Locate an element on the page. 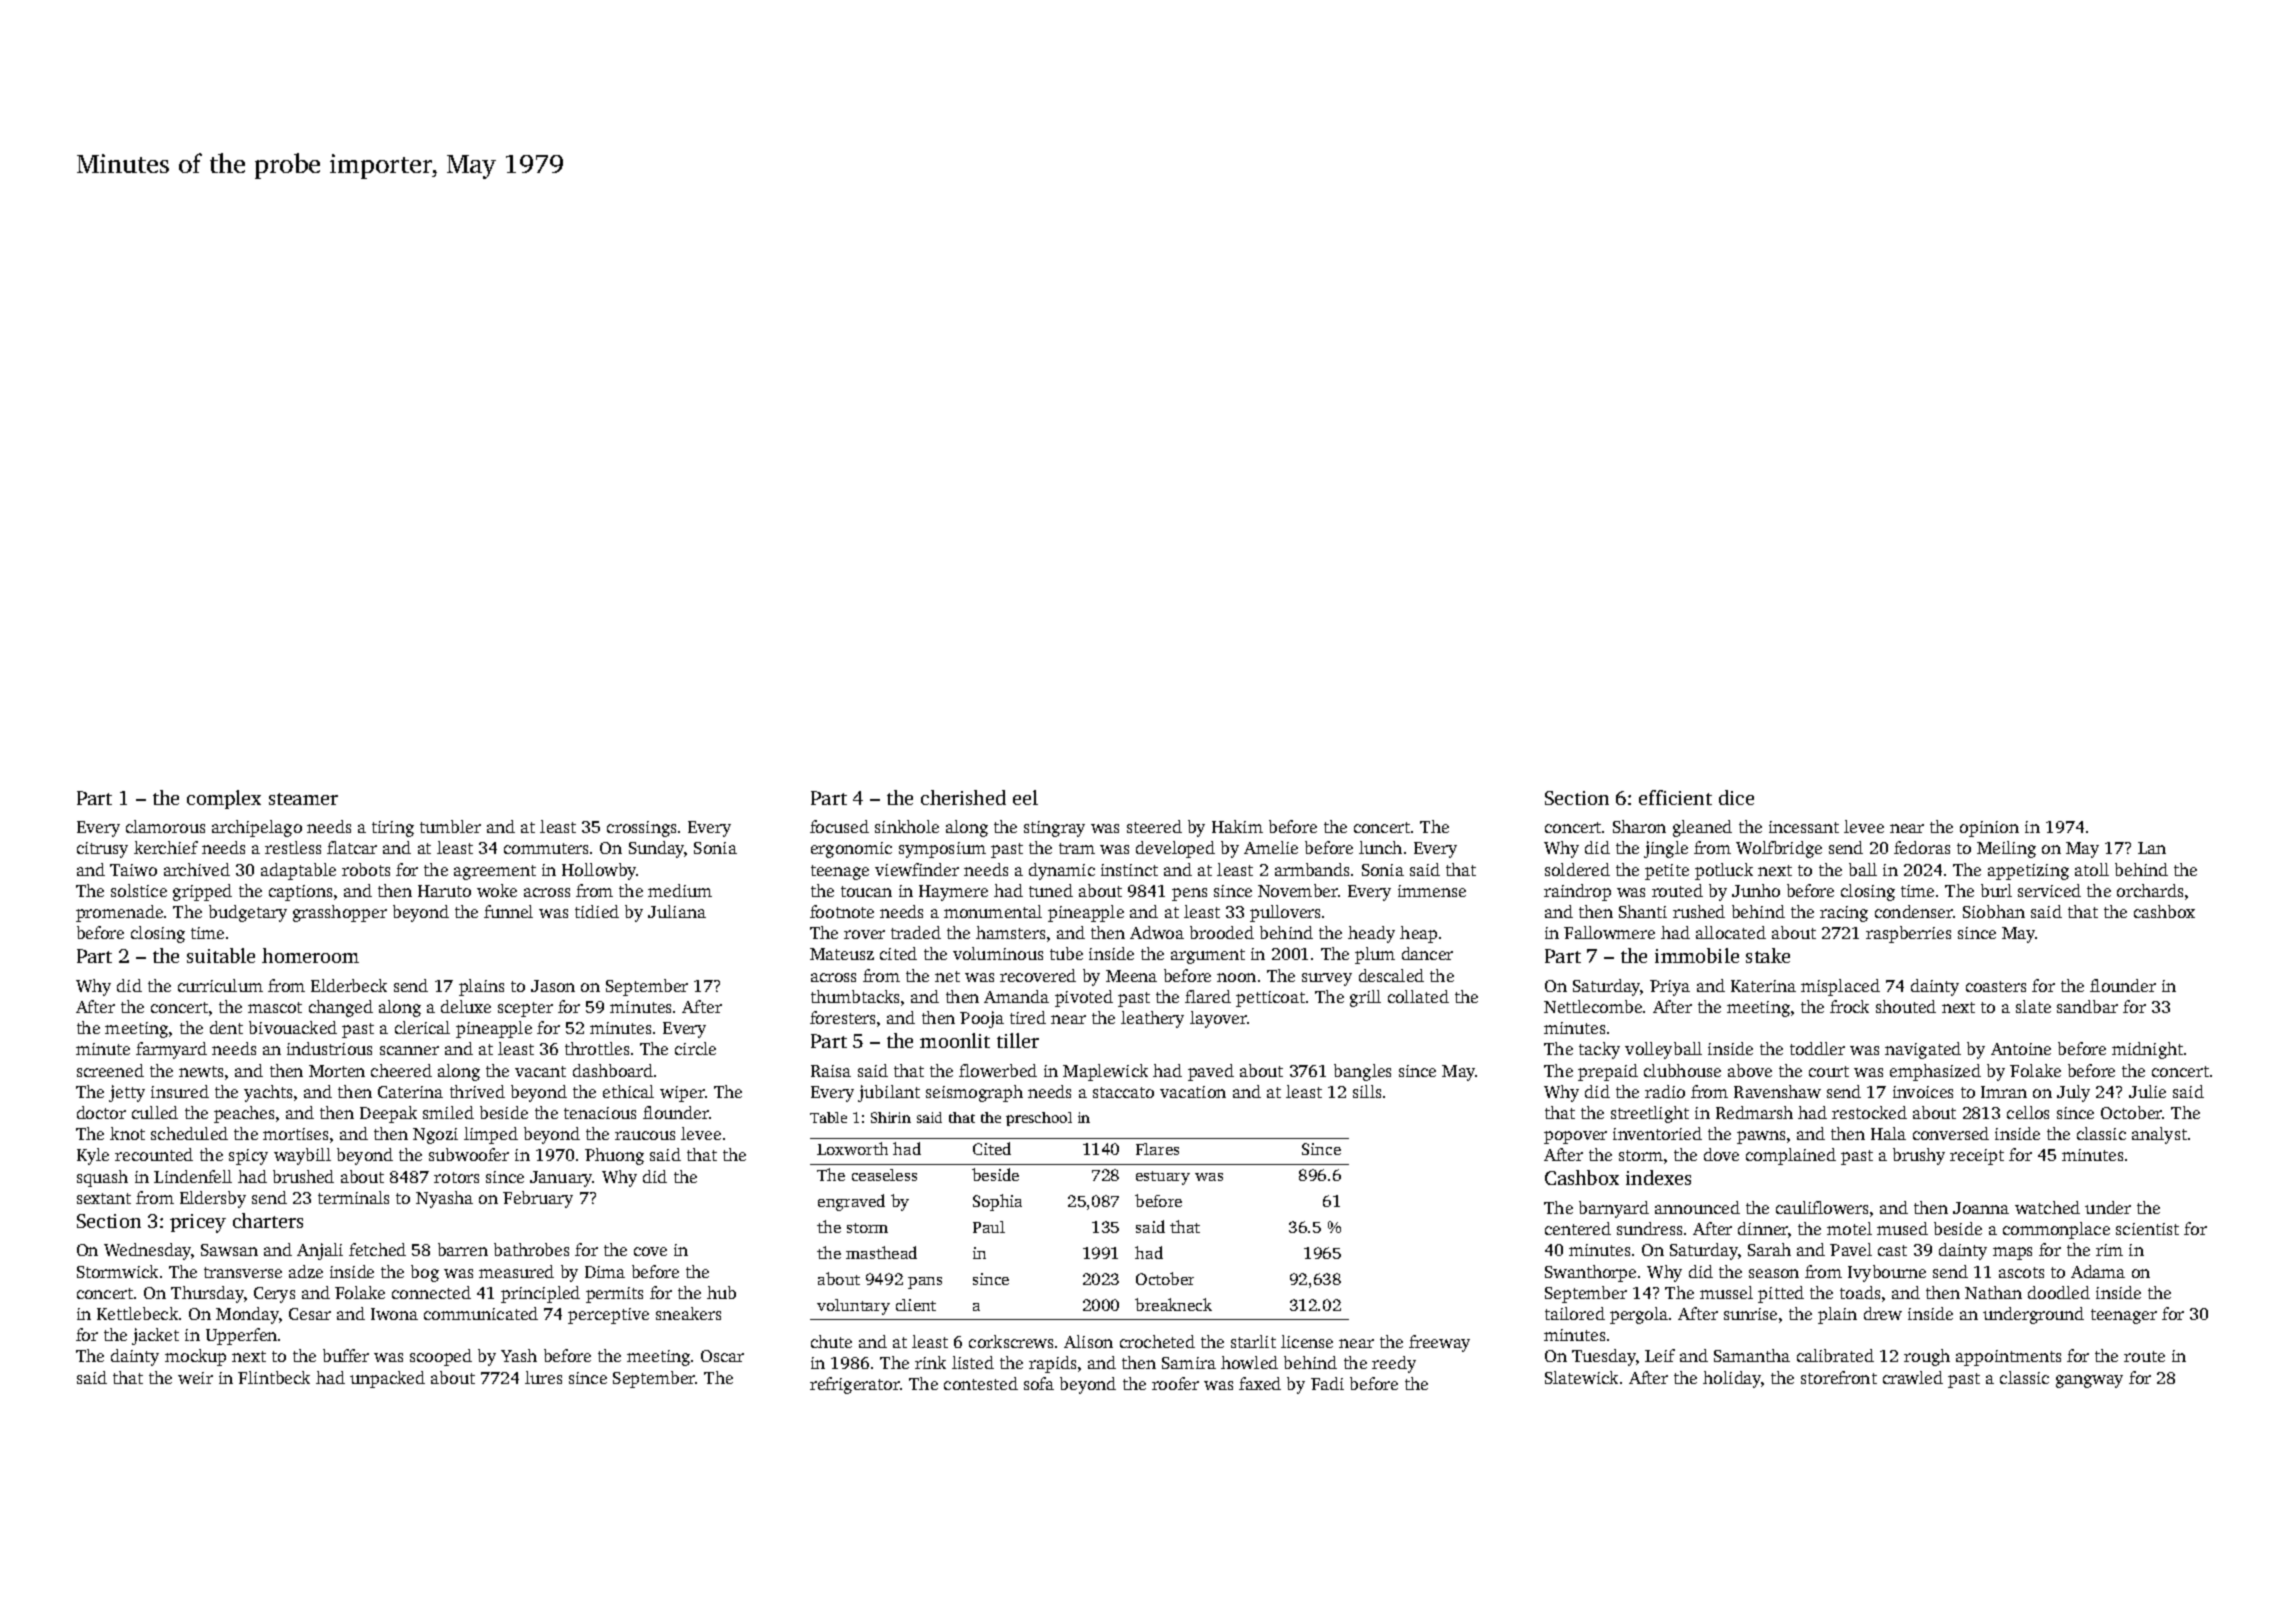  watched is located at coordinates (2047, 1207).
